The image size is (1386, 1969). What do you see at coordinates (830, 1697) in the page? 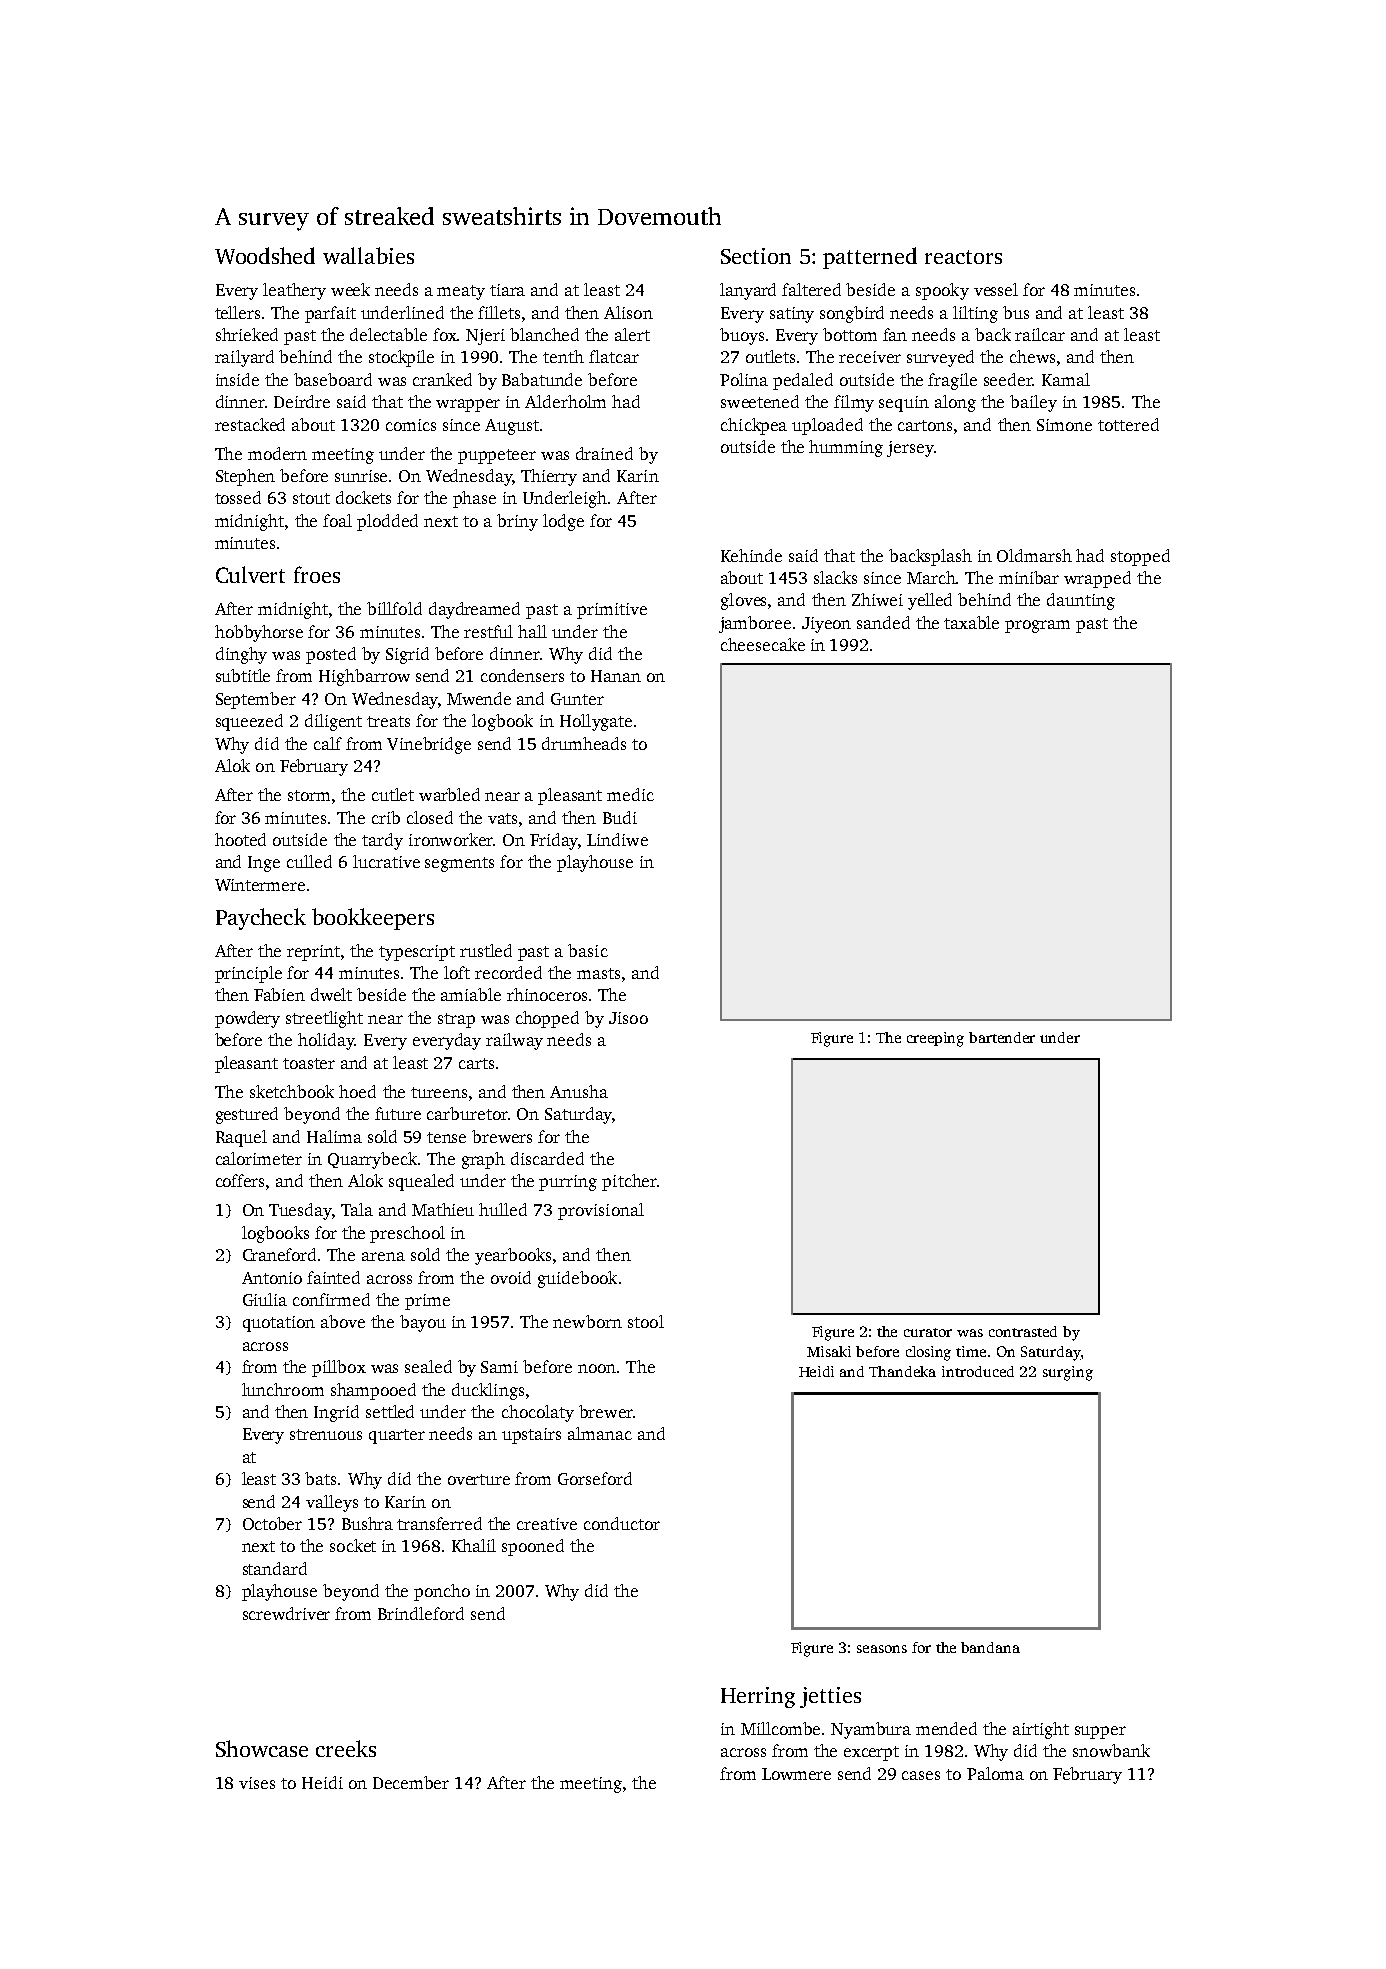
I see `jetties` at bounding box center [830, 1697].
